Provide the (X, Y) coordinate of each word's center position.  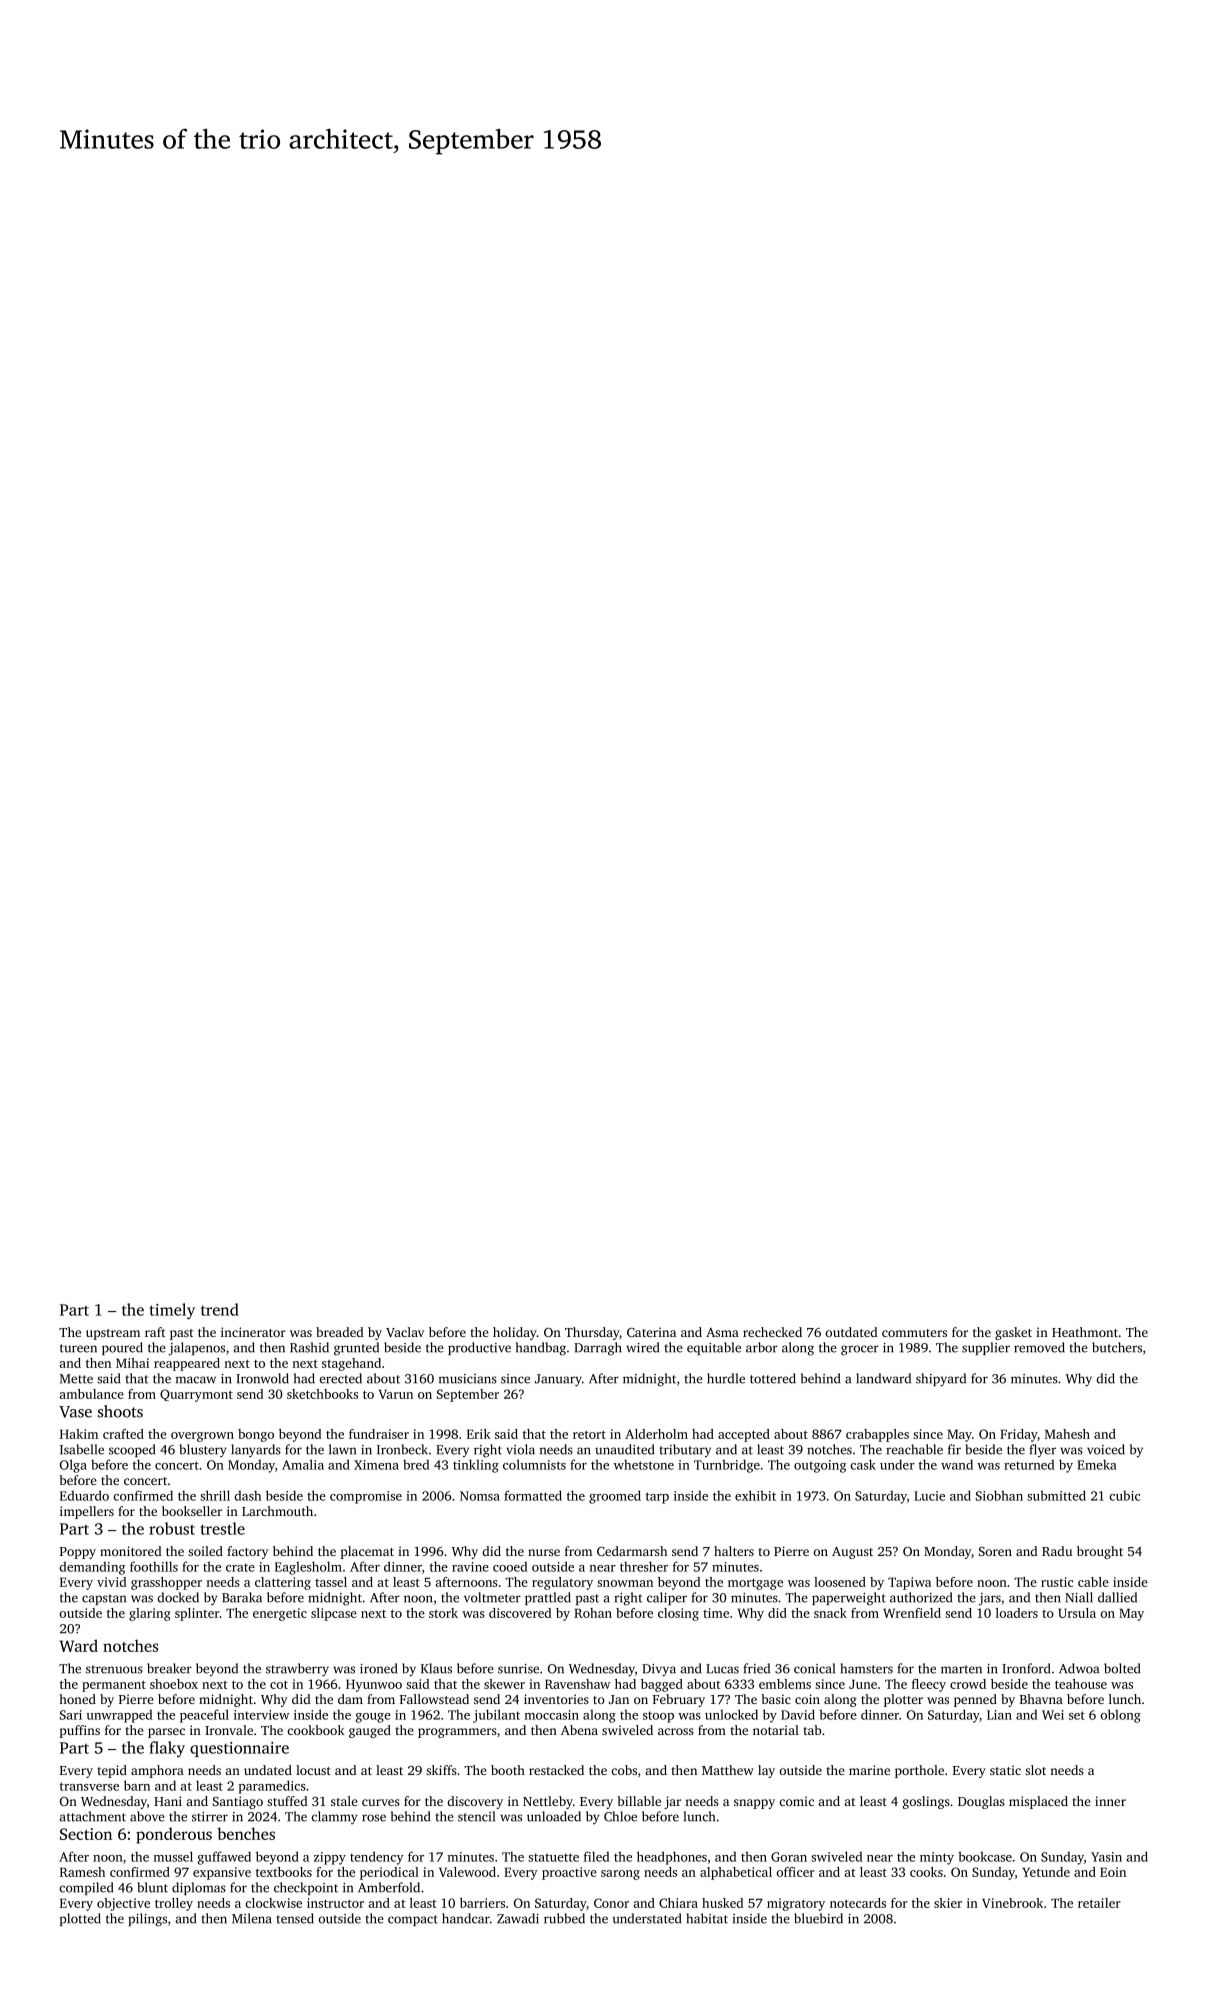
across (676, 1731)
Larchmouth (277, 1511)
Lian (999, 1715)
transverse (89, 1786)
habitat (707, 1918)
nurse (544, 1552)
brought (1100, 1552)
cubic (1124, 1495)
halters (734, 1551)
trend (220, 1309)
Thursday (592, 1333)
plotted (80, 1919)
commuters (914, 1333)
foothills (154, 1566)
